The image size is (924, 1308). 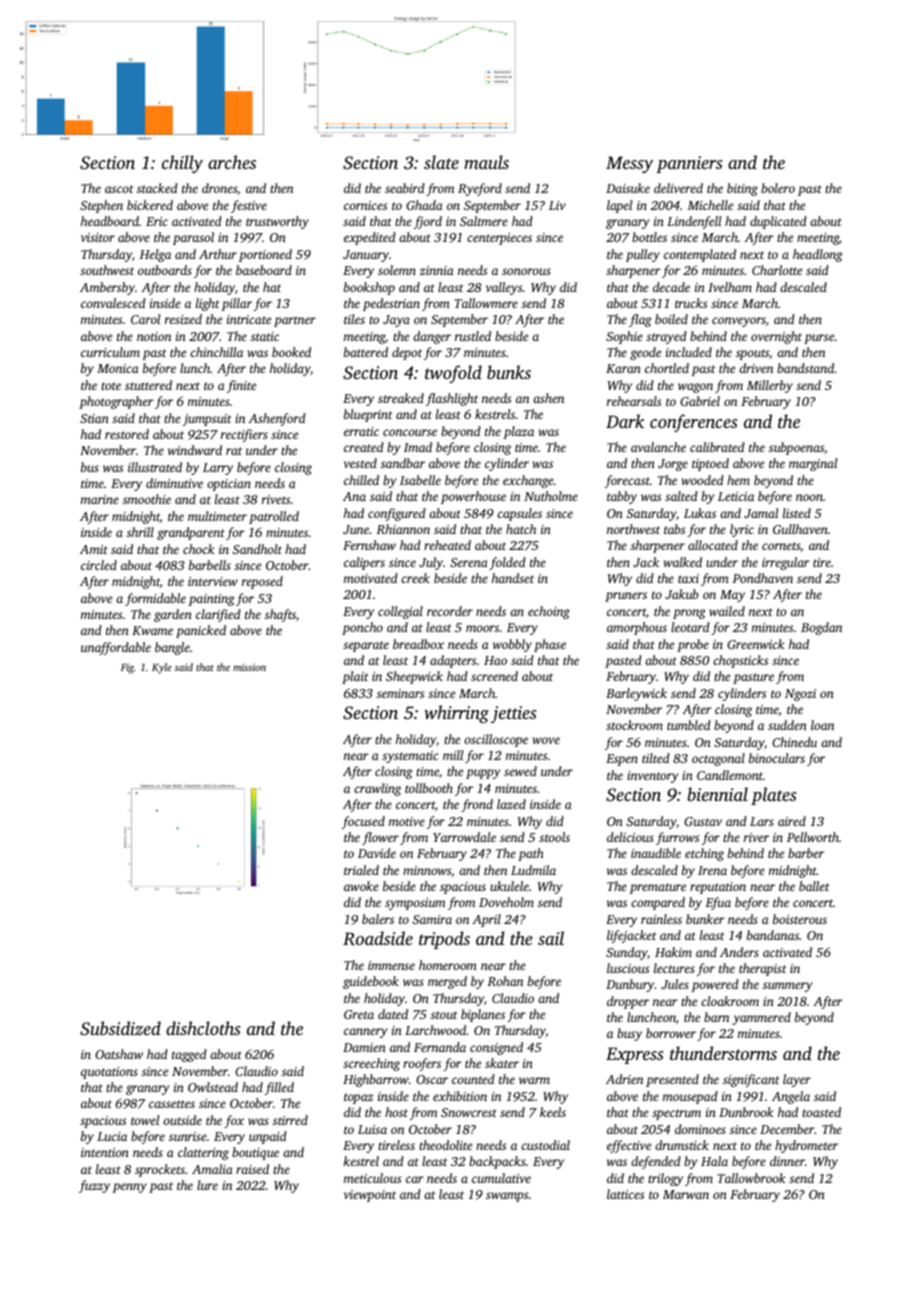 I want to click on skater, so click(x=502, y=1063).
